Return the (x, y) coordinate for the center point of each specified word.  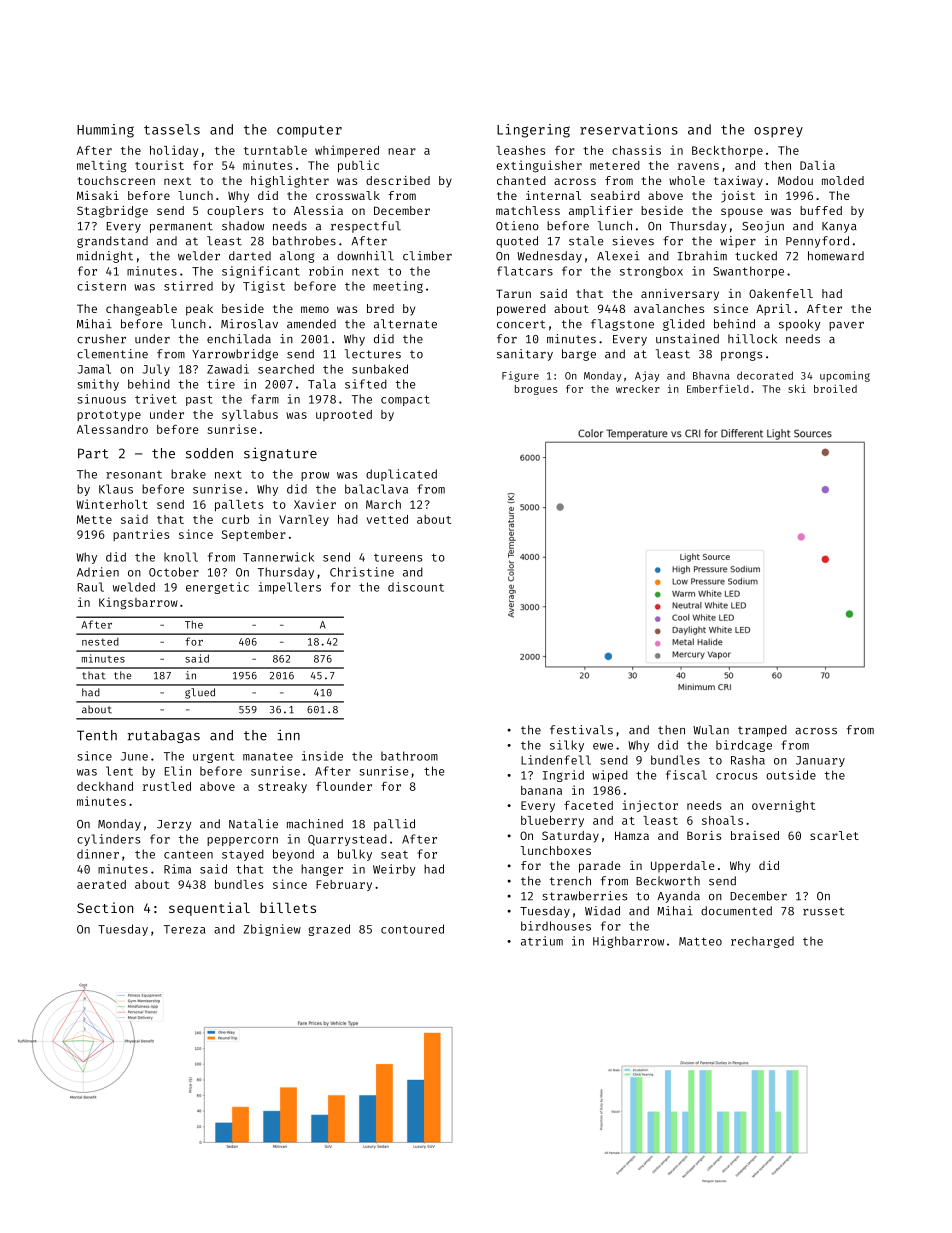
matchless (528, 210)
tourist (159, 165)
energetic (217, 588)
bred (380, 308)
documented (736, 911)
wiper (738, 242)
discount (416, 587)
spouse (742, 213)
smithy (98, 385)
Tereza (184, 929)
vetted (387, 519)
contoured (412, 929)
